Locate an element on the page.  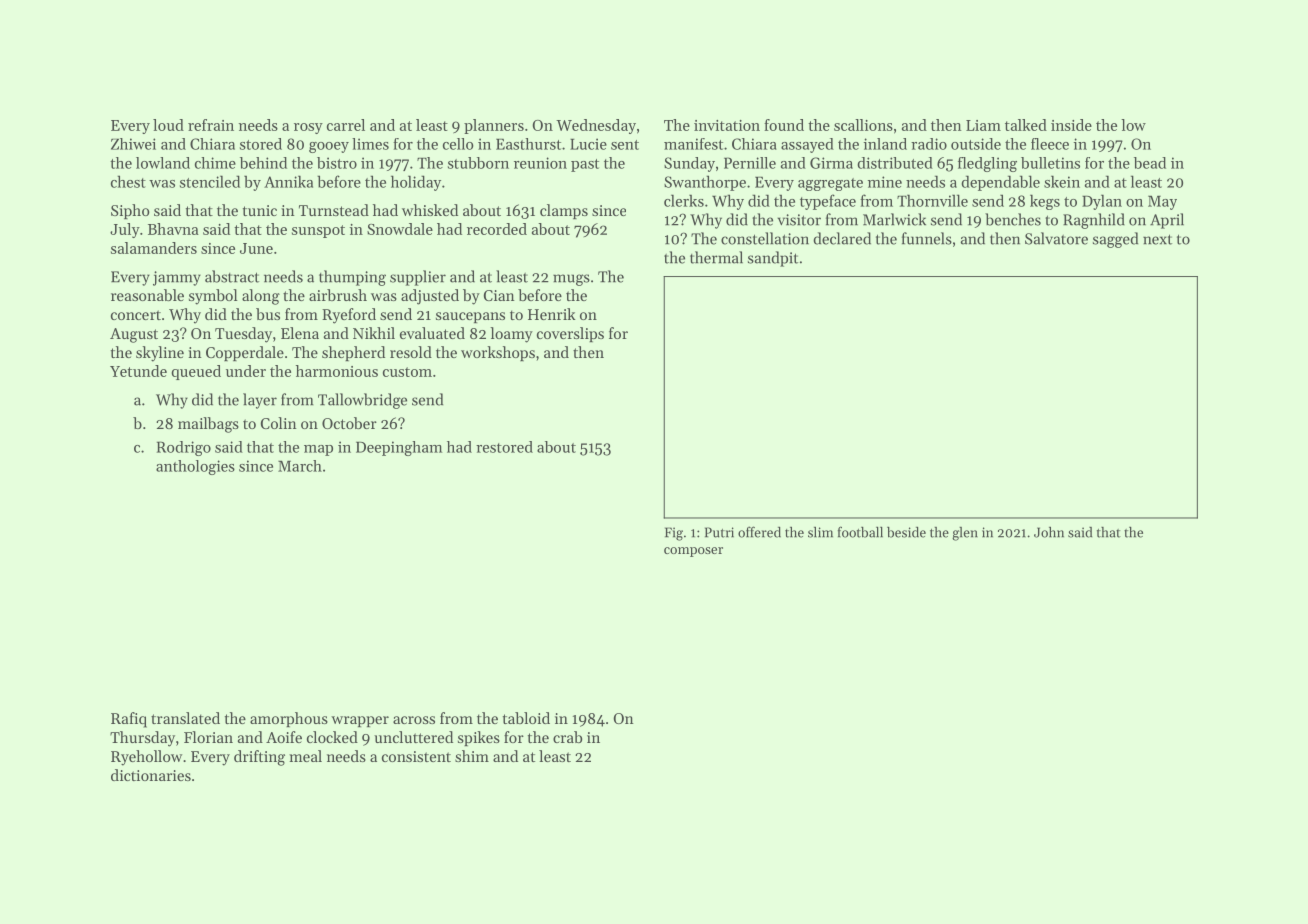
translated is located at coordinates (185, 718).
